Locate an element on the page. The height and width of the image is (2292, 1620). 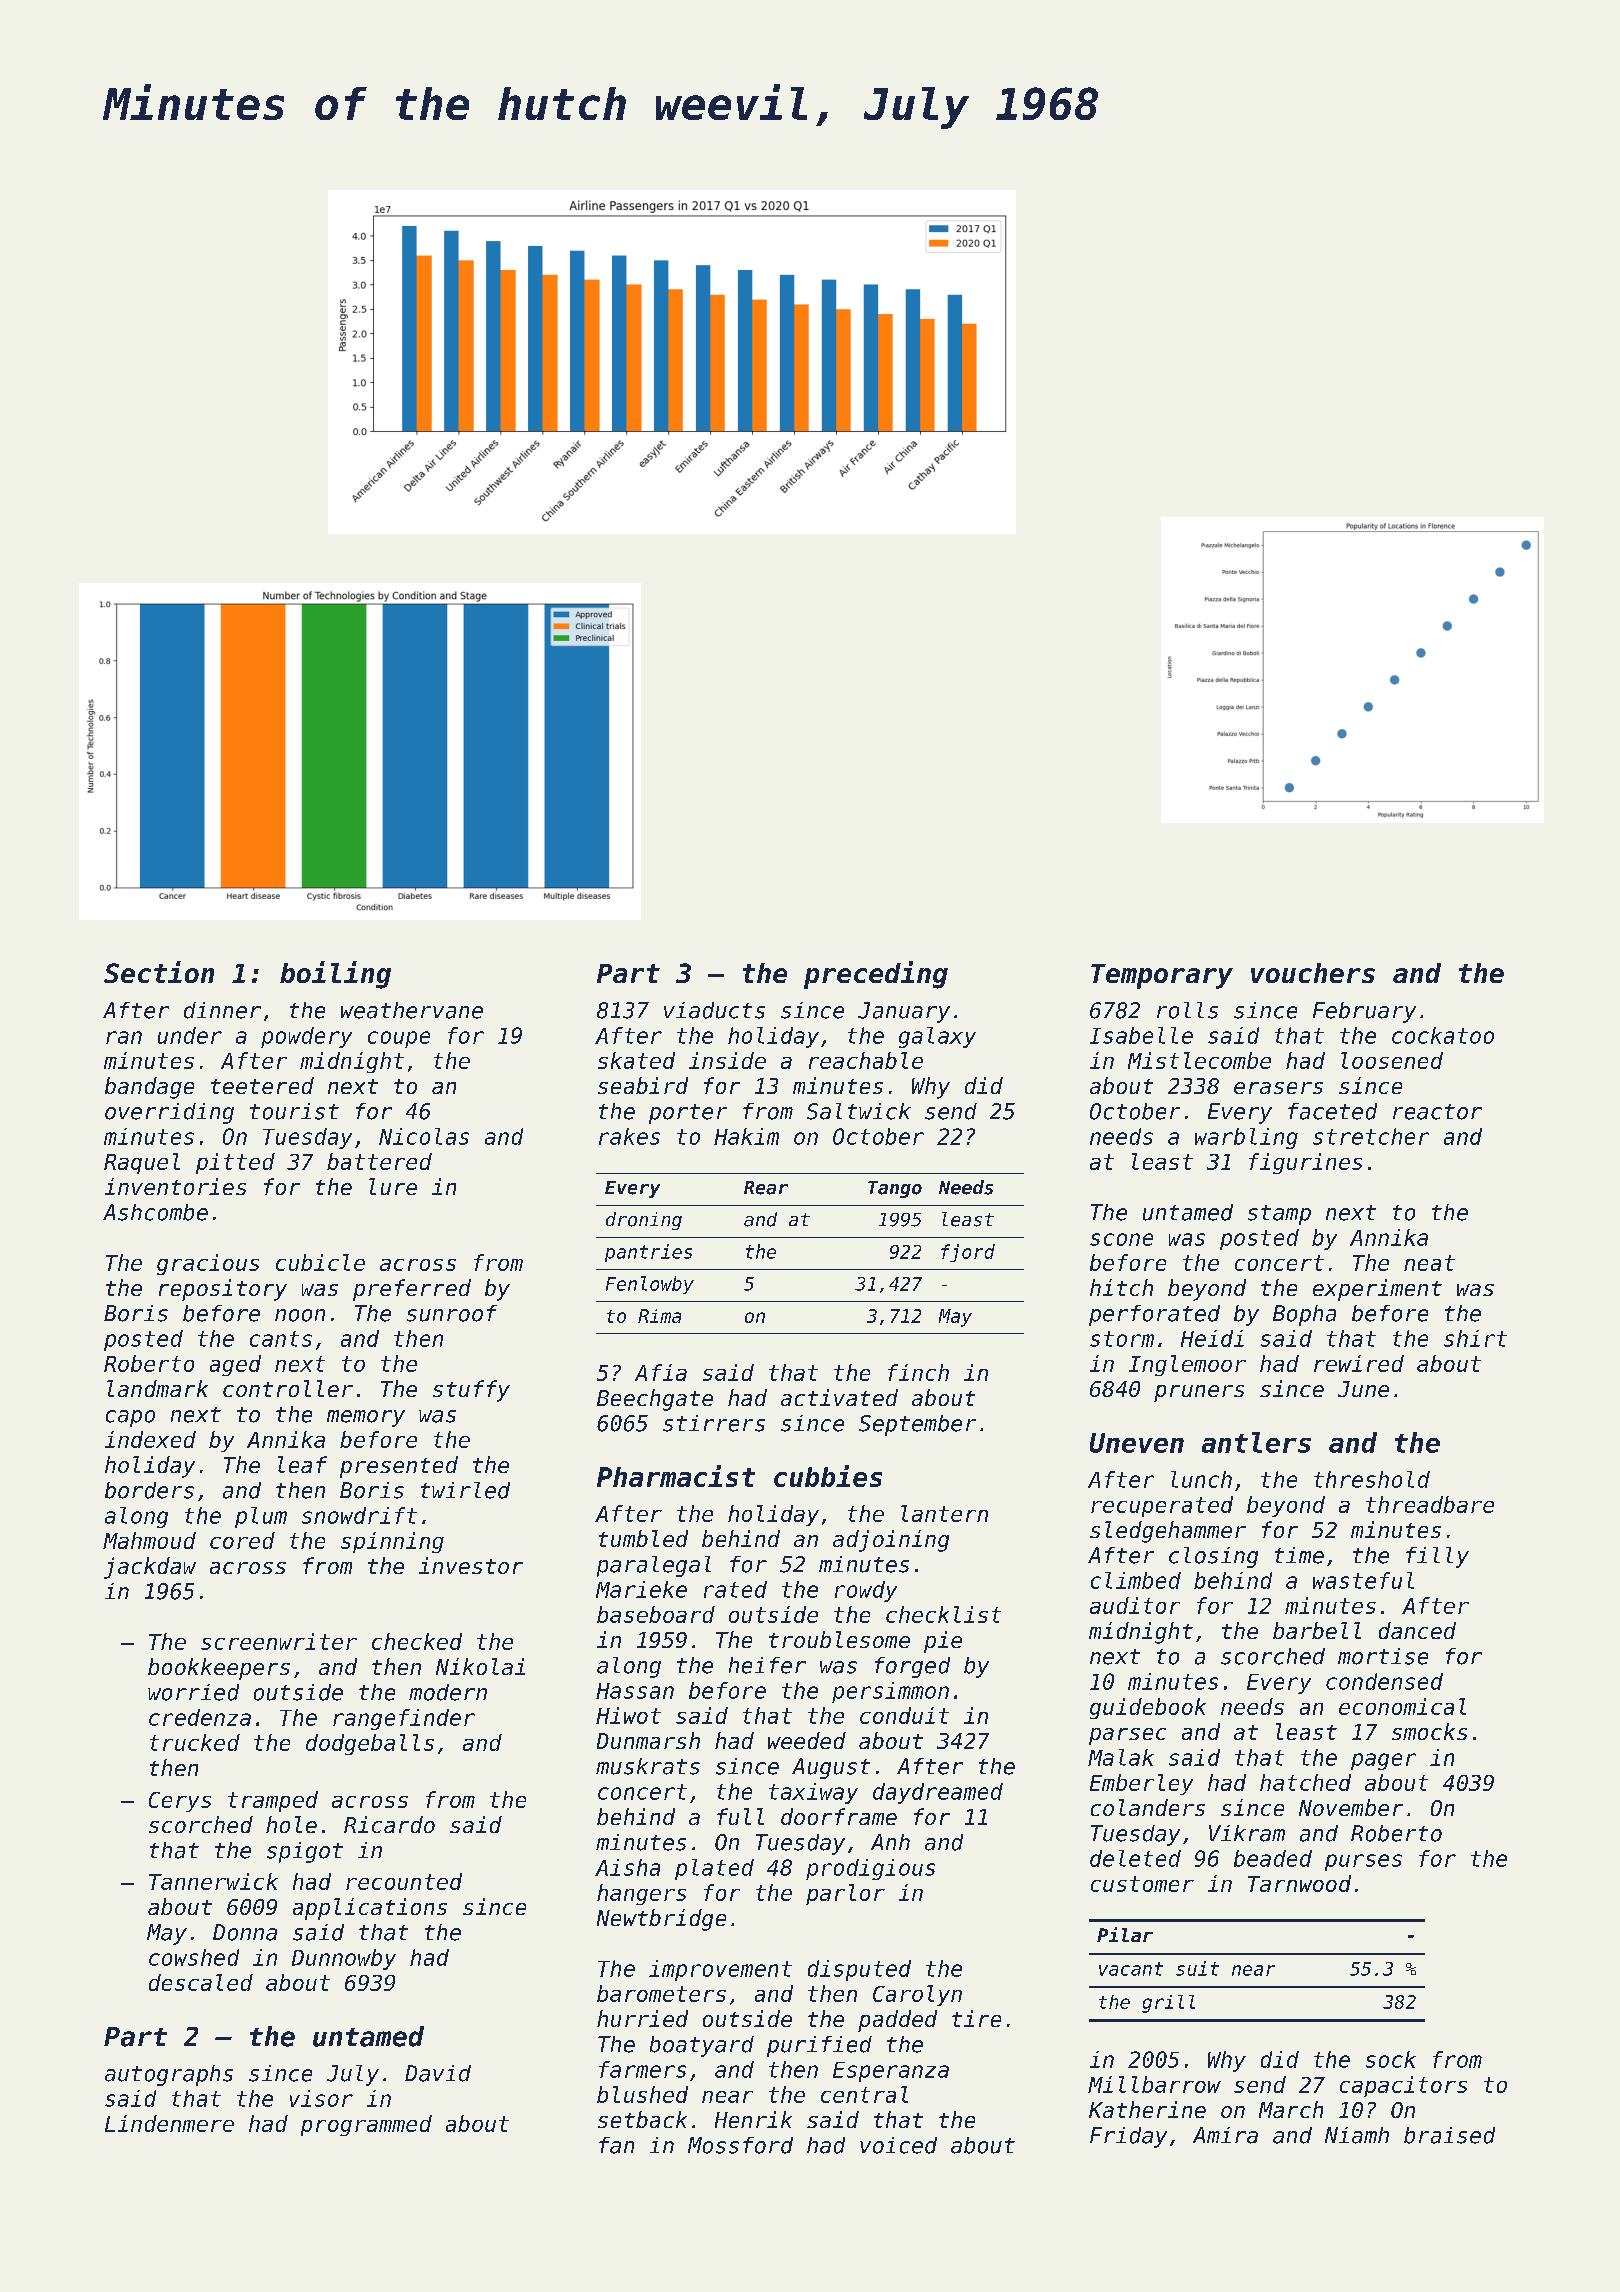
jackdaw is located at coordinates (150, 1568).
